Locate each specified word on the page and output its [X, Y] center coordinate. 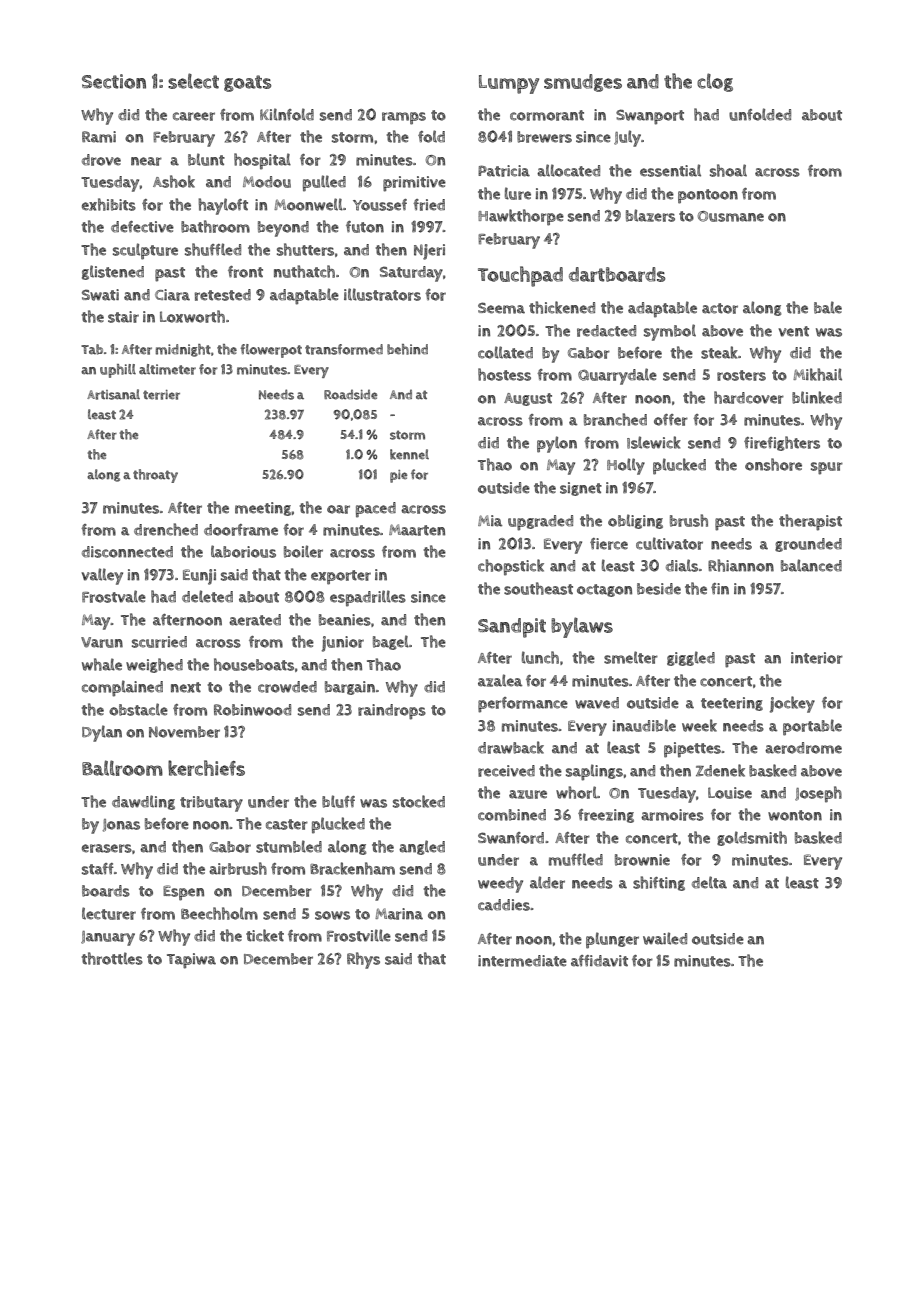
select [193, 81]
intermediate [522, 961]
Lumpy [509, 84]
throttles [112, 958]
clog [715, 82]
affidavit [599, 961]
